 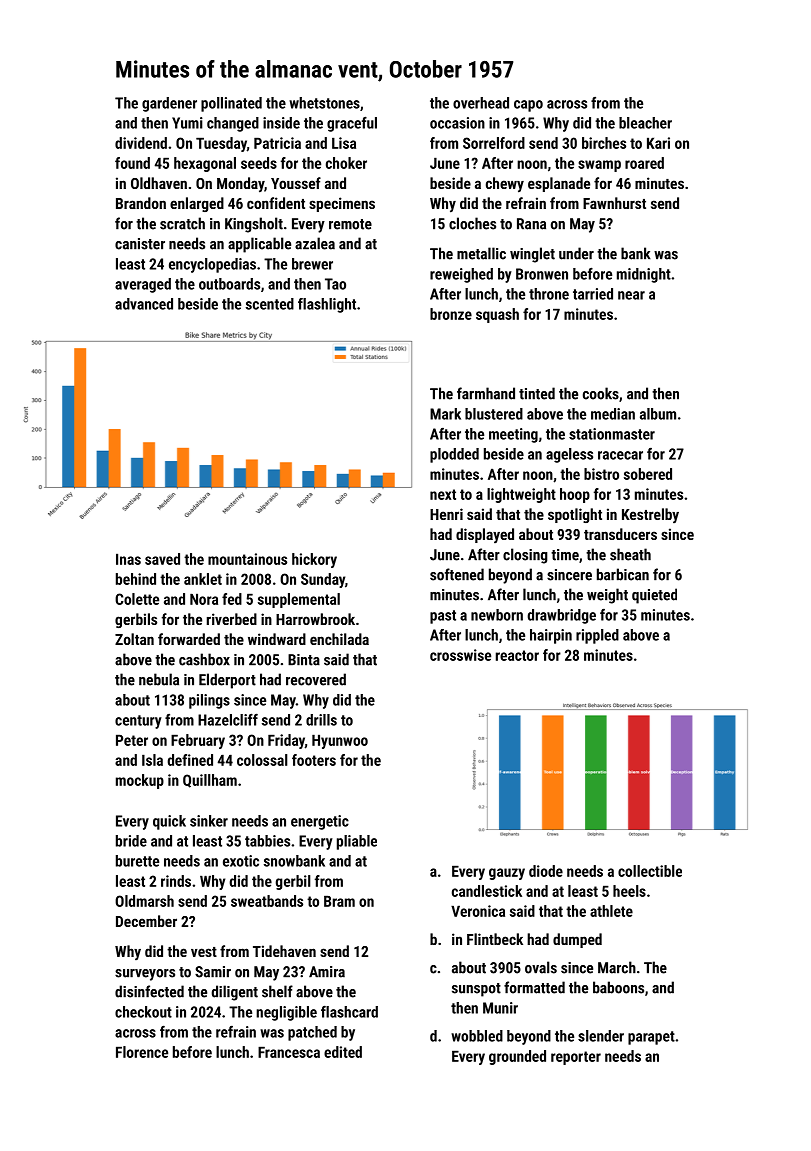 I want to click on choker, so click(x=346, y=163).
